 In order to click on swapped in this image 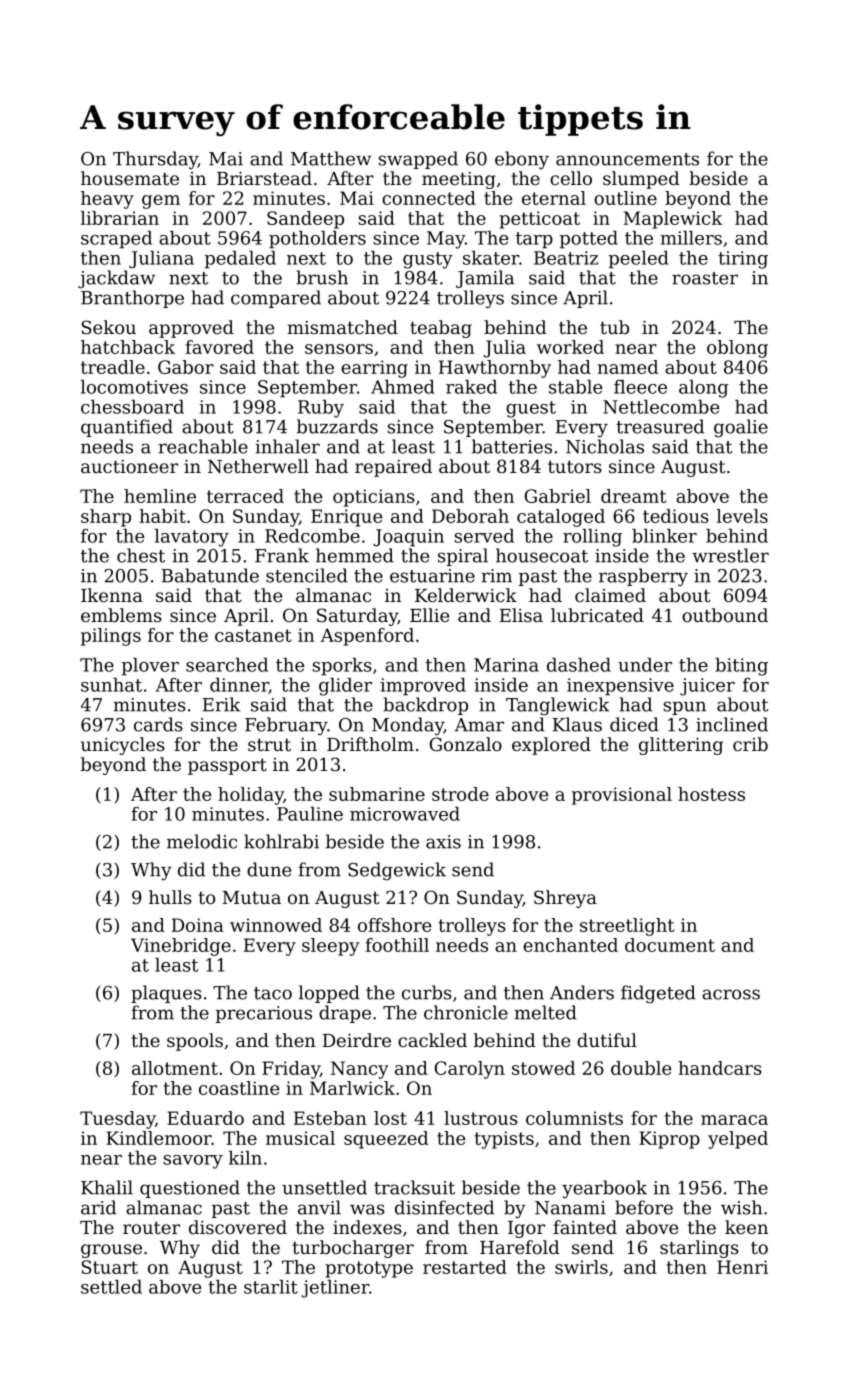, I will do `click(418, 160)`.
